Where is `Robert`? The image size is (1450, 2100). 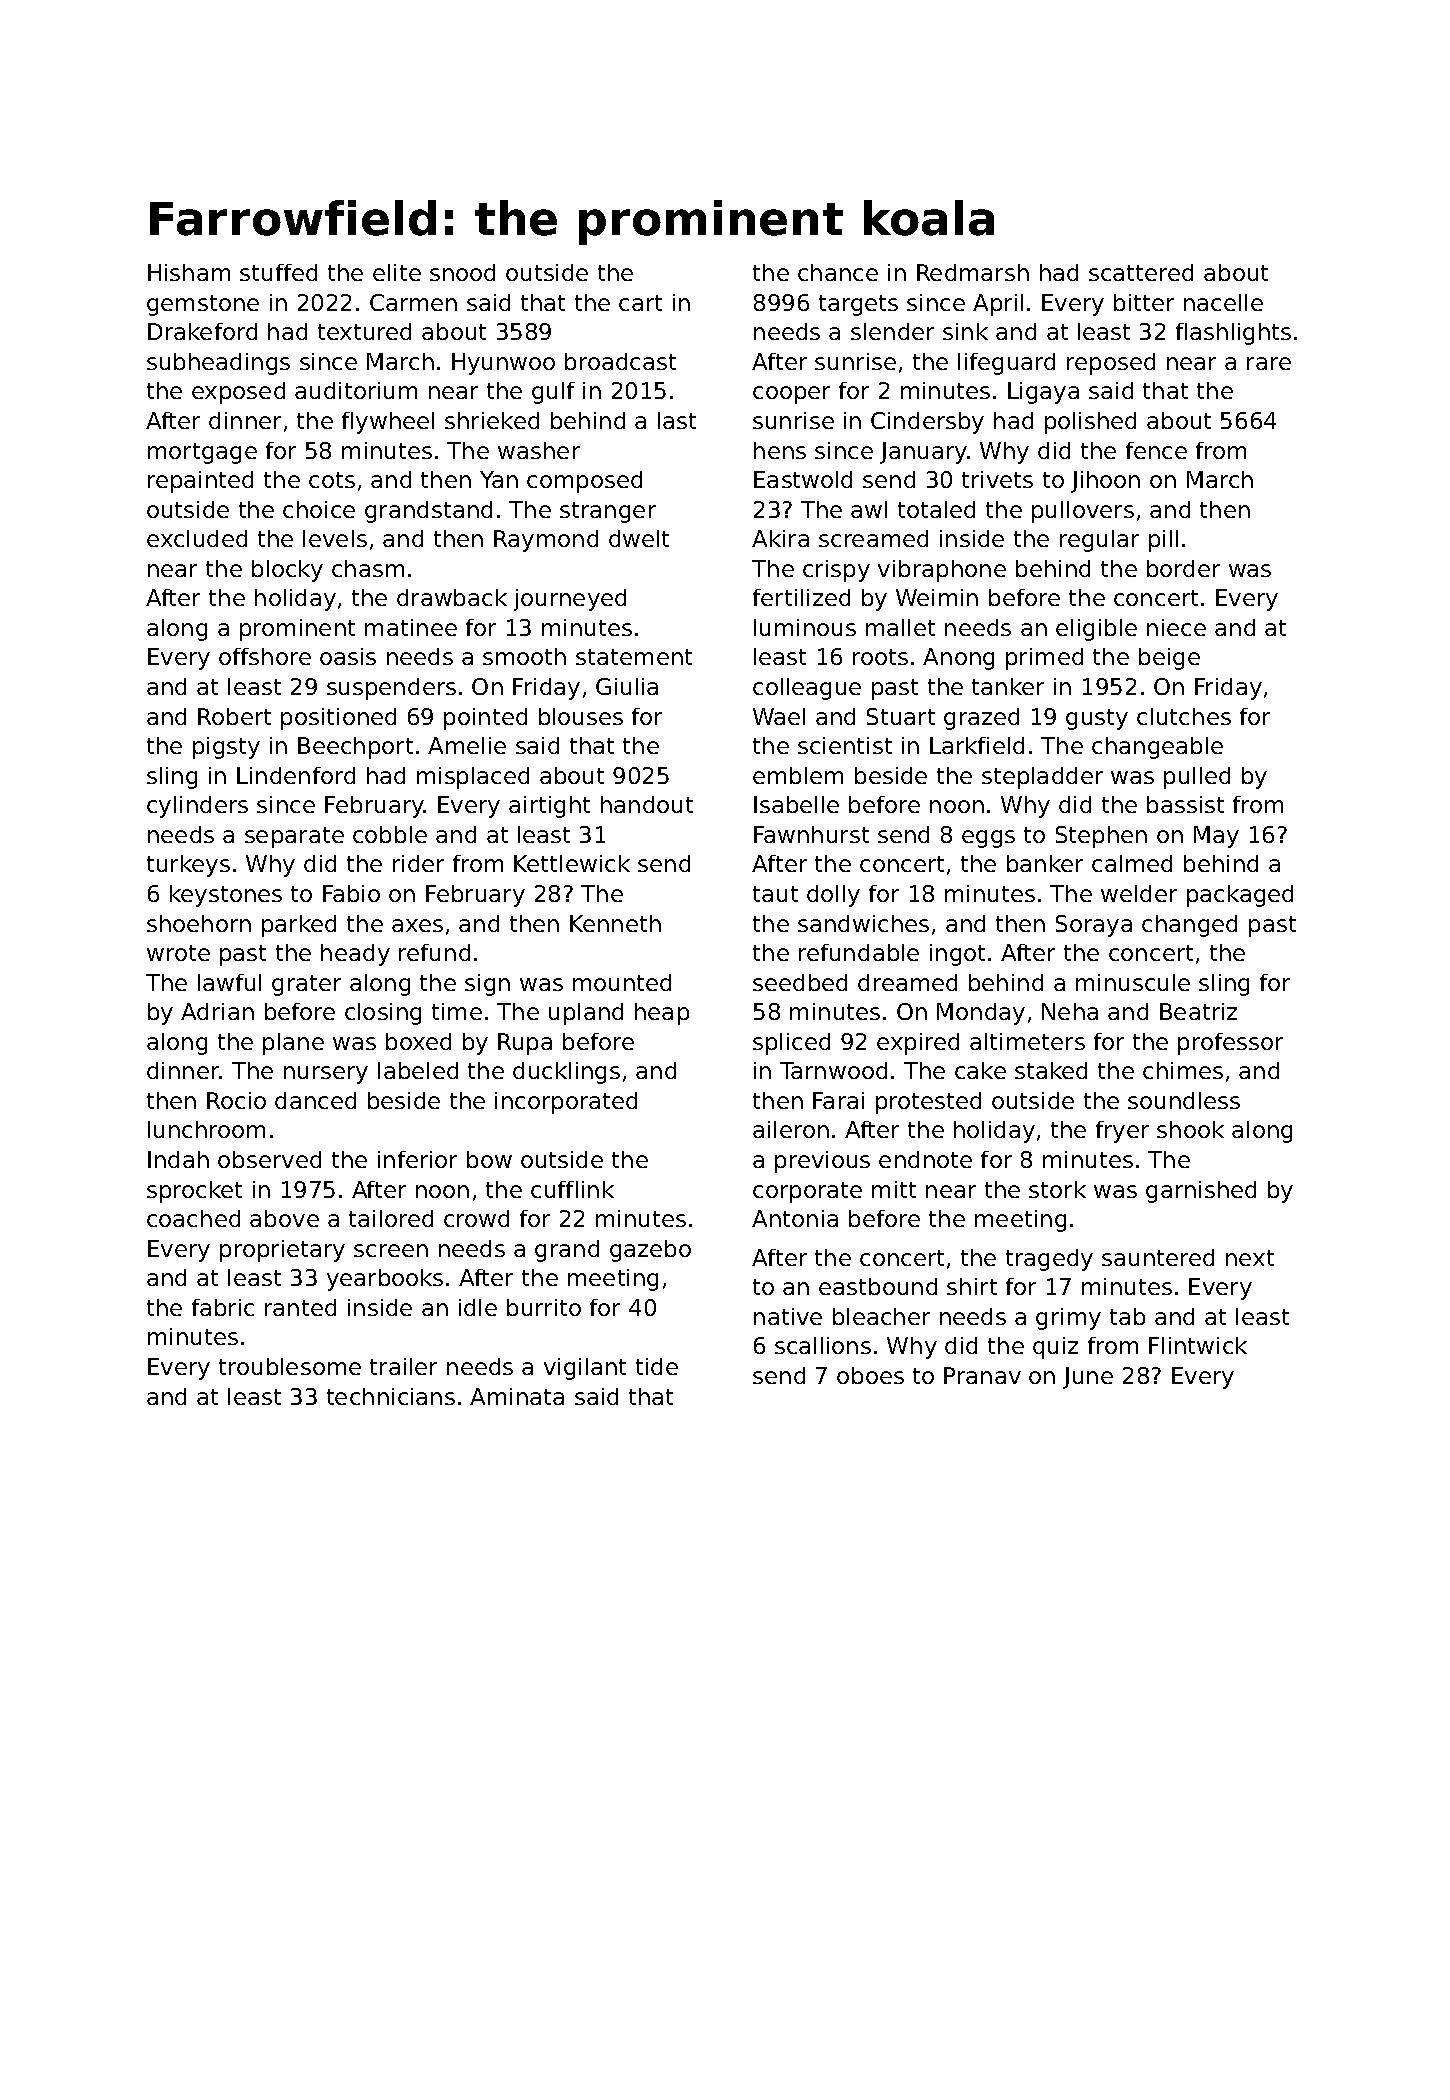
Robert is located at coordinates (234, 716).
